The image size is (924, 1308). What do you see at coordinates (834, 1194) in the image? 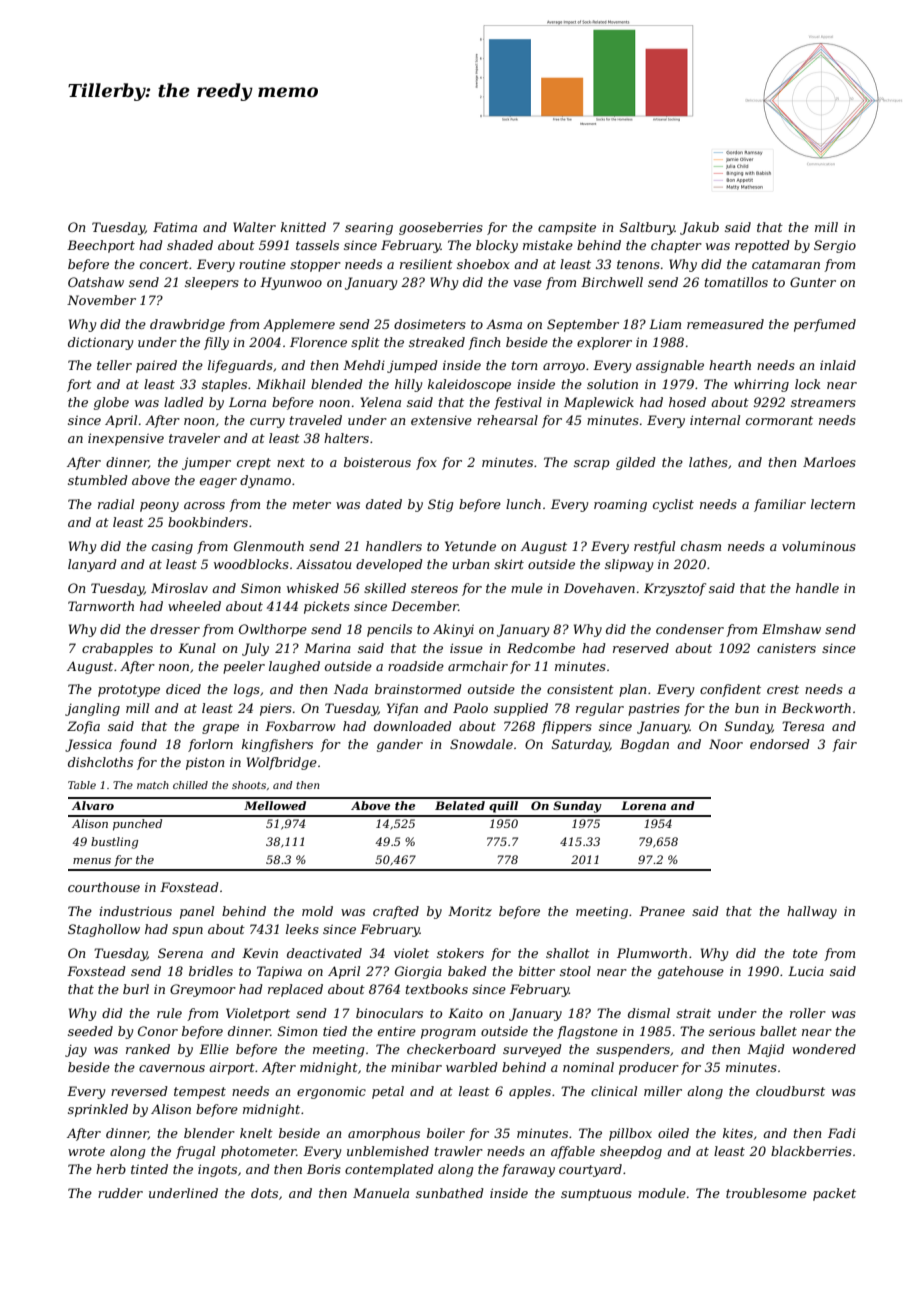
I see `packet` at bounding box center [834, 1194].
